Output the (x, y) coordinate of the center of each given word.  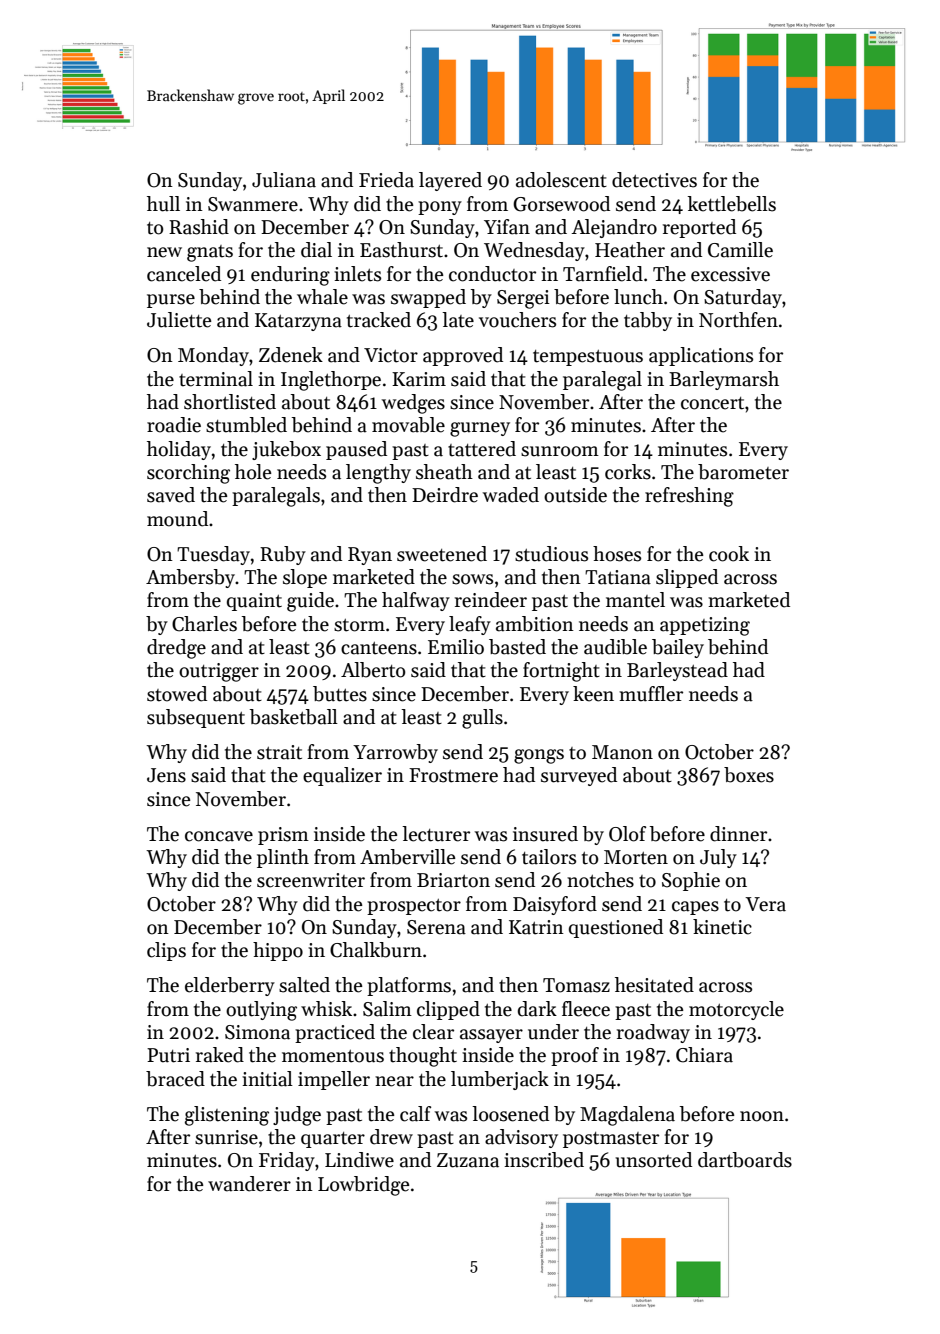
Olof (627, 834)
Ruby (283, 555)
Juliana (284, 180)
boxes (749, 775)
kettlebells (732, 204)
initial (267, 1079)
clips (166, 951)
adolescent (561, 180)
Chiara (704, 1055)
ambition (535, 624)
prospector (414, 907)
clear (433, 1032)
